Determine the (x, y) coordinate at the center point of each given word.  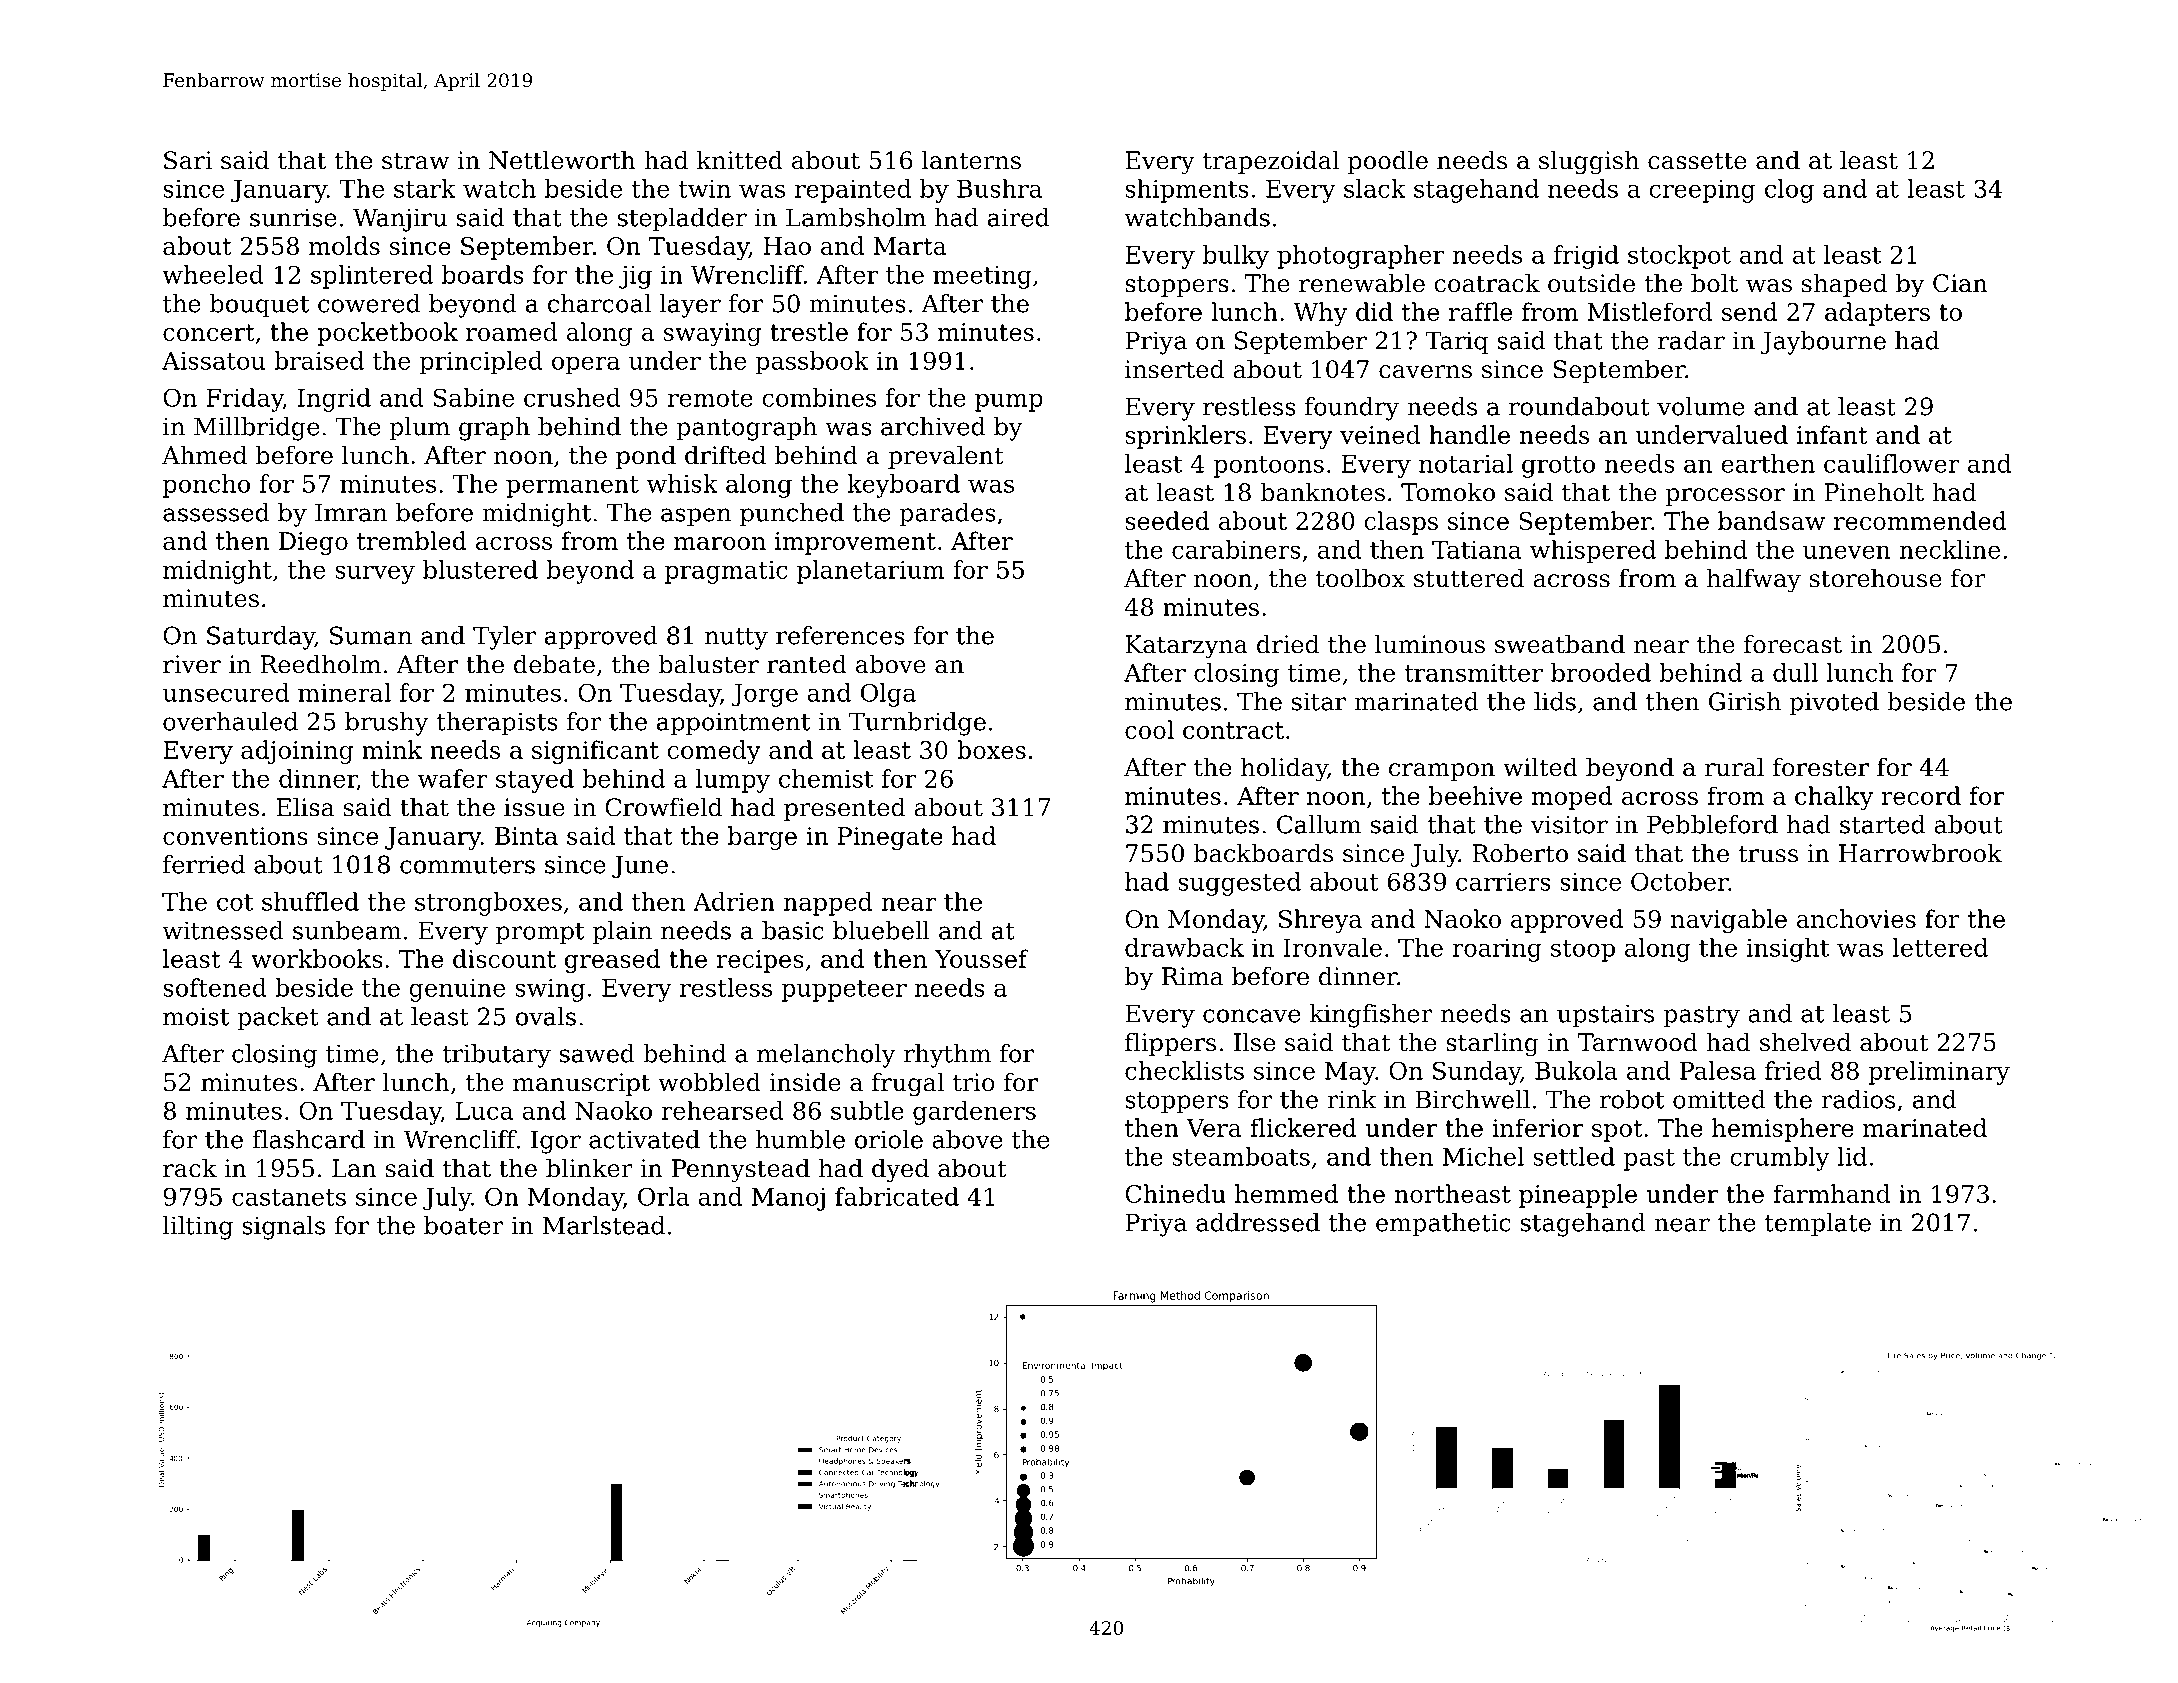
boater (464, 1225)
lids (1555, 701)
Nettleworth (562, 160)
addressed (1258, 1222)
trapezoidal (1271, 162)
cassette (1697, 161)
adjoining (297, 752)
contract (1233, 730)
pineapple (1578, 1196)
